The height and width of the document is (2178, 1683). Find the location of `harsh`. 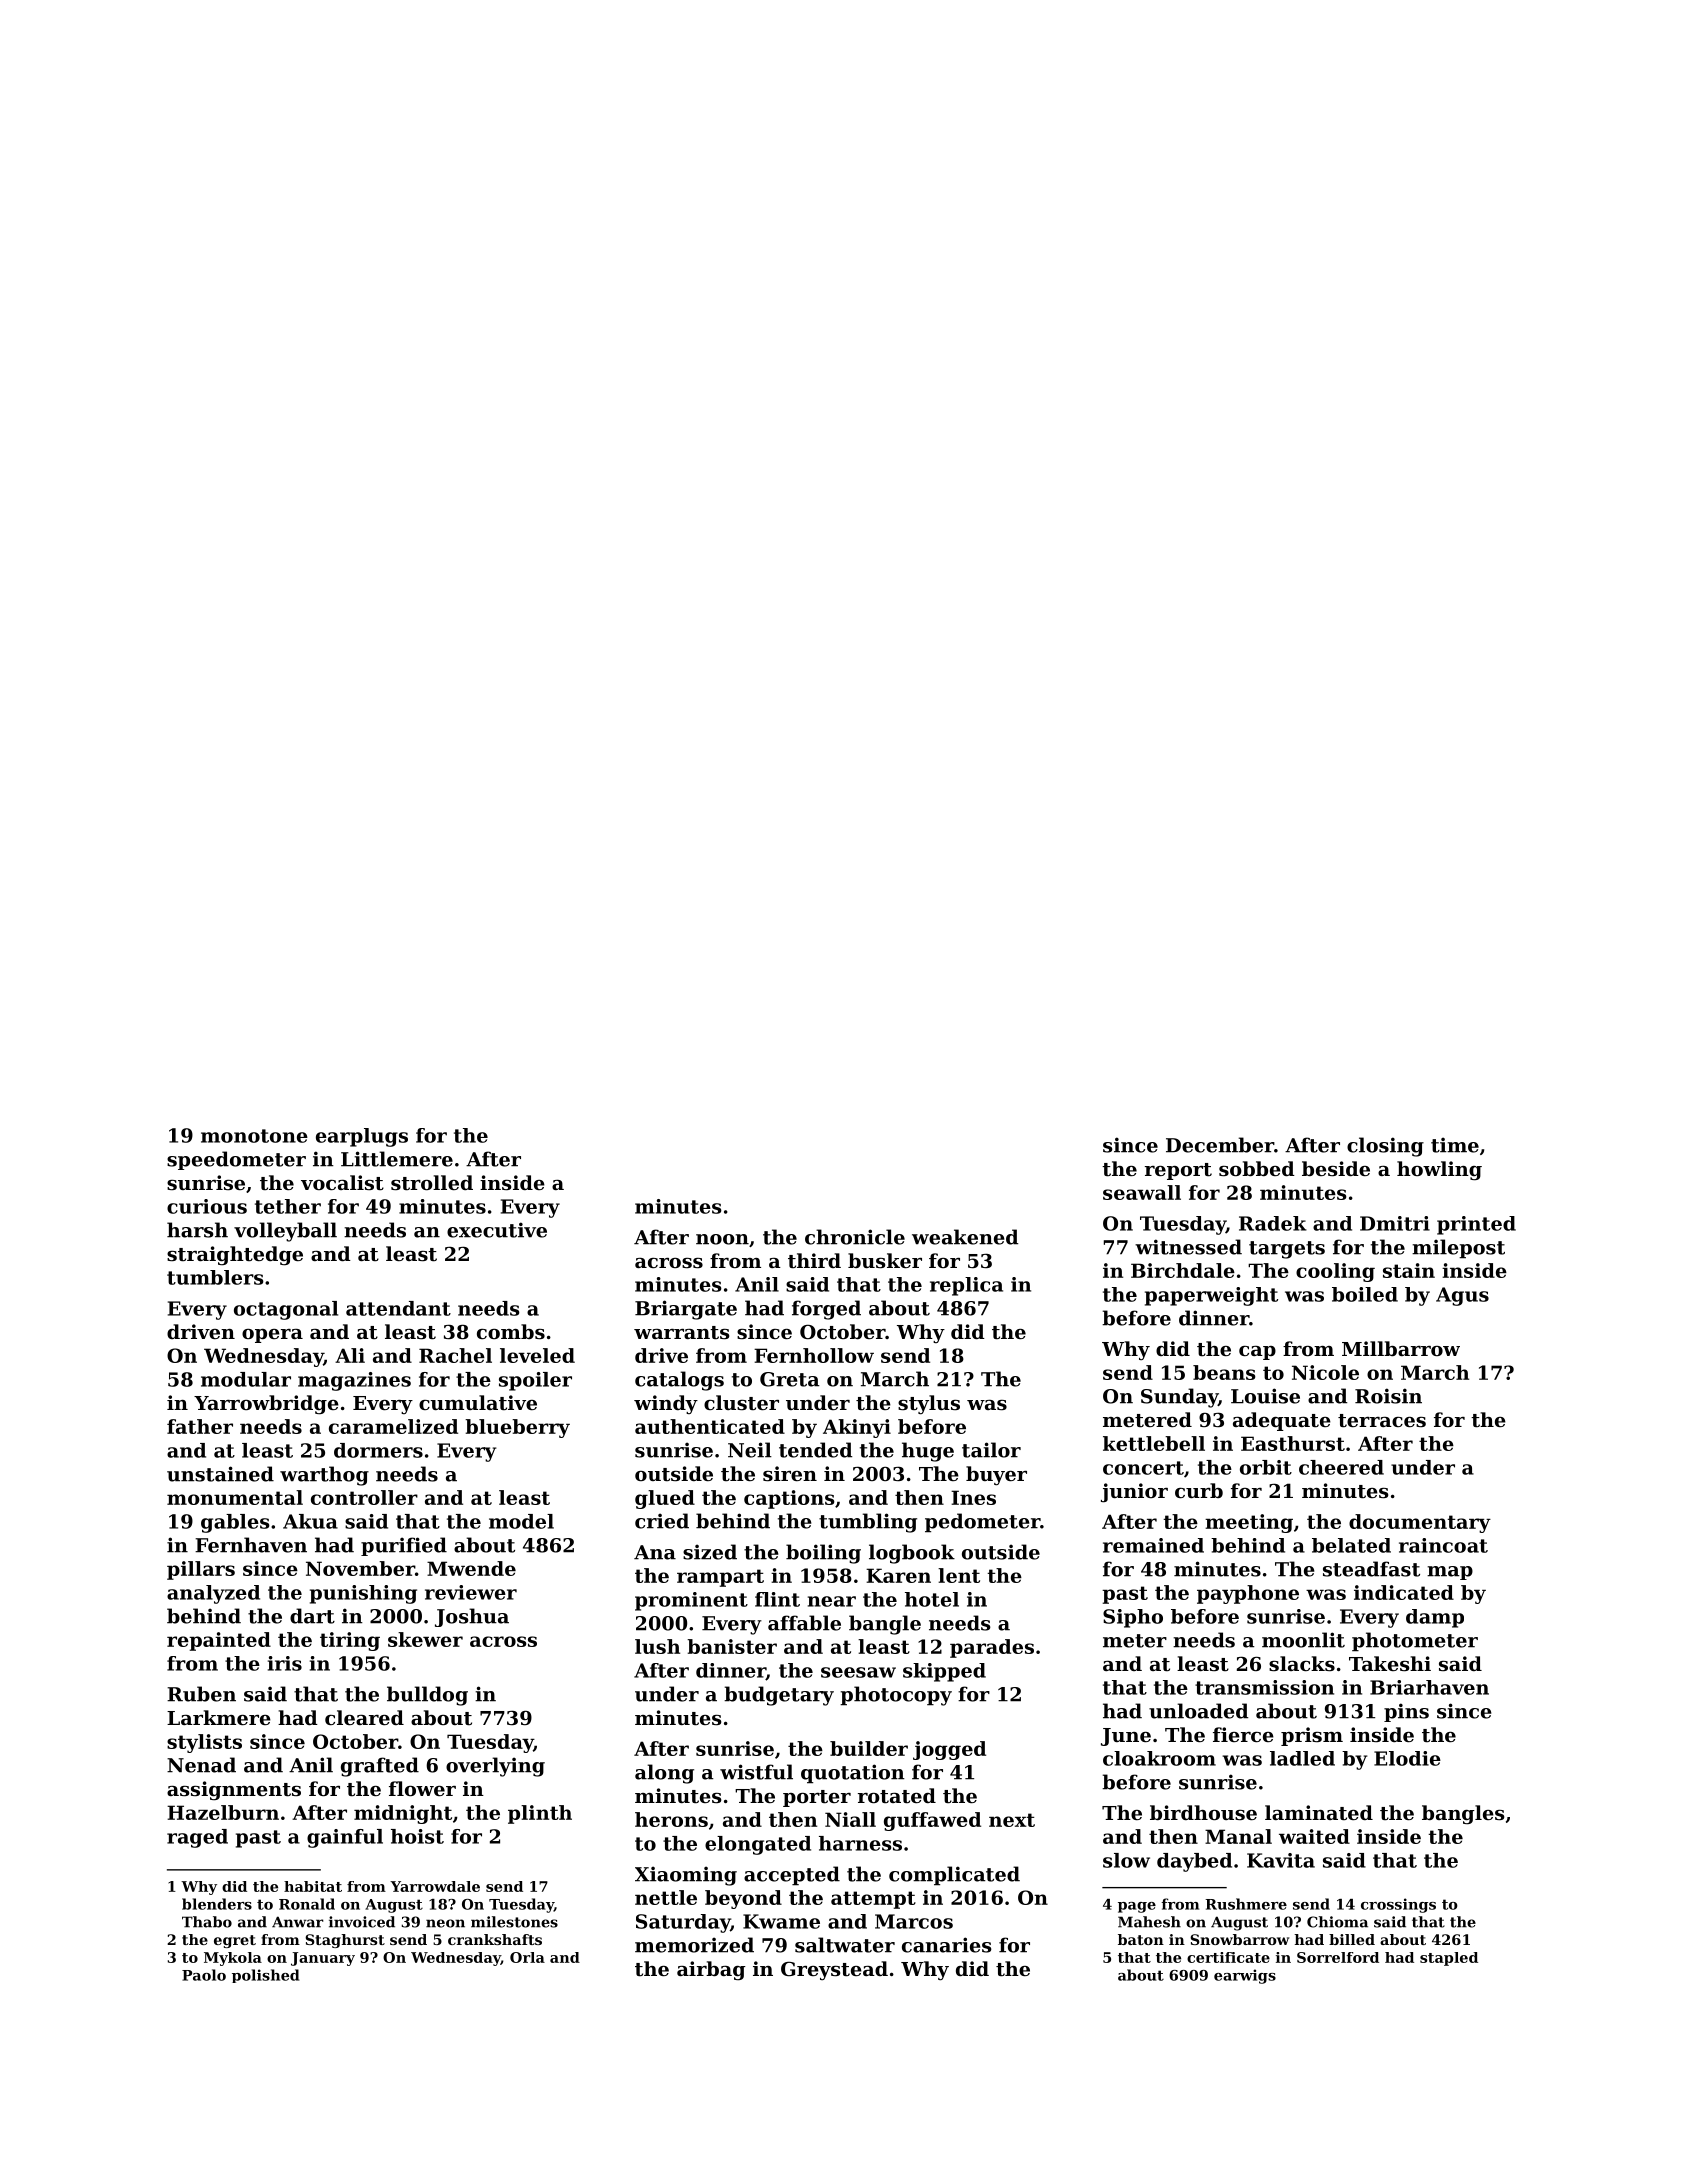

harsh is located at coordinates (197, 1230).
